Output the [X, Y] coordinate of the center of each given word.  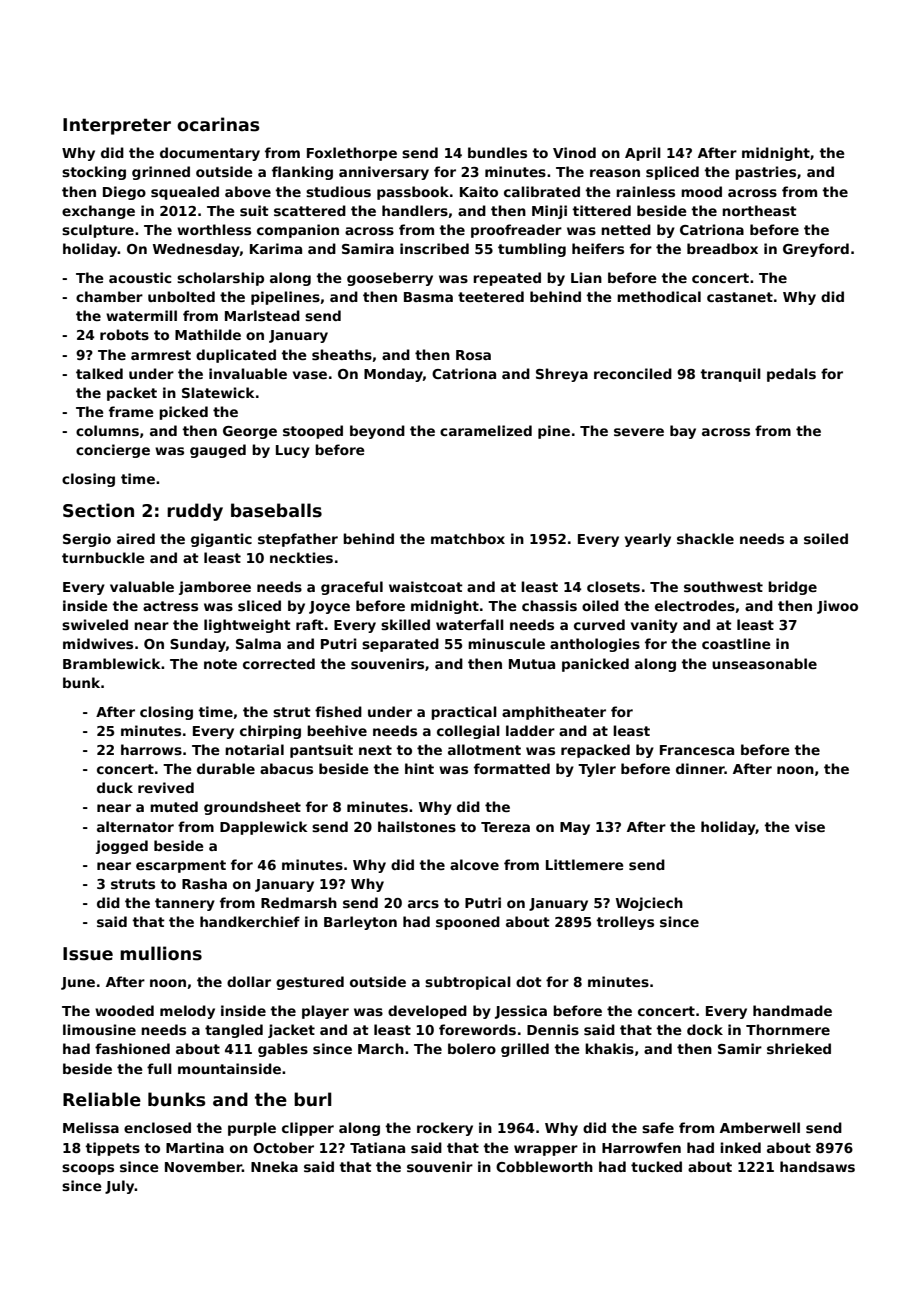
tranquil [730, 375]
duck [115, 787]
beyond [377, 432]
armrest [161, 355]
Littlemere [584, 864]
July [120, 1187]
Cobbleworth [544, 1166]
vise [810, 826]
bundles [497, 152]
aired [136, 538]
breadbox [722, 248]
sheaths [342, 354]
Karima [276, 248]
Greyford [816, 250]
